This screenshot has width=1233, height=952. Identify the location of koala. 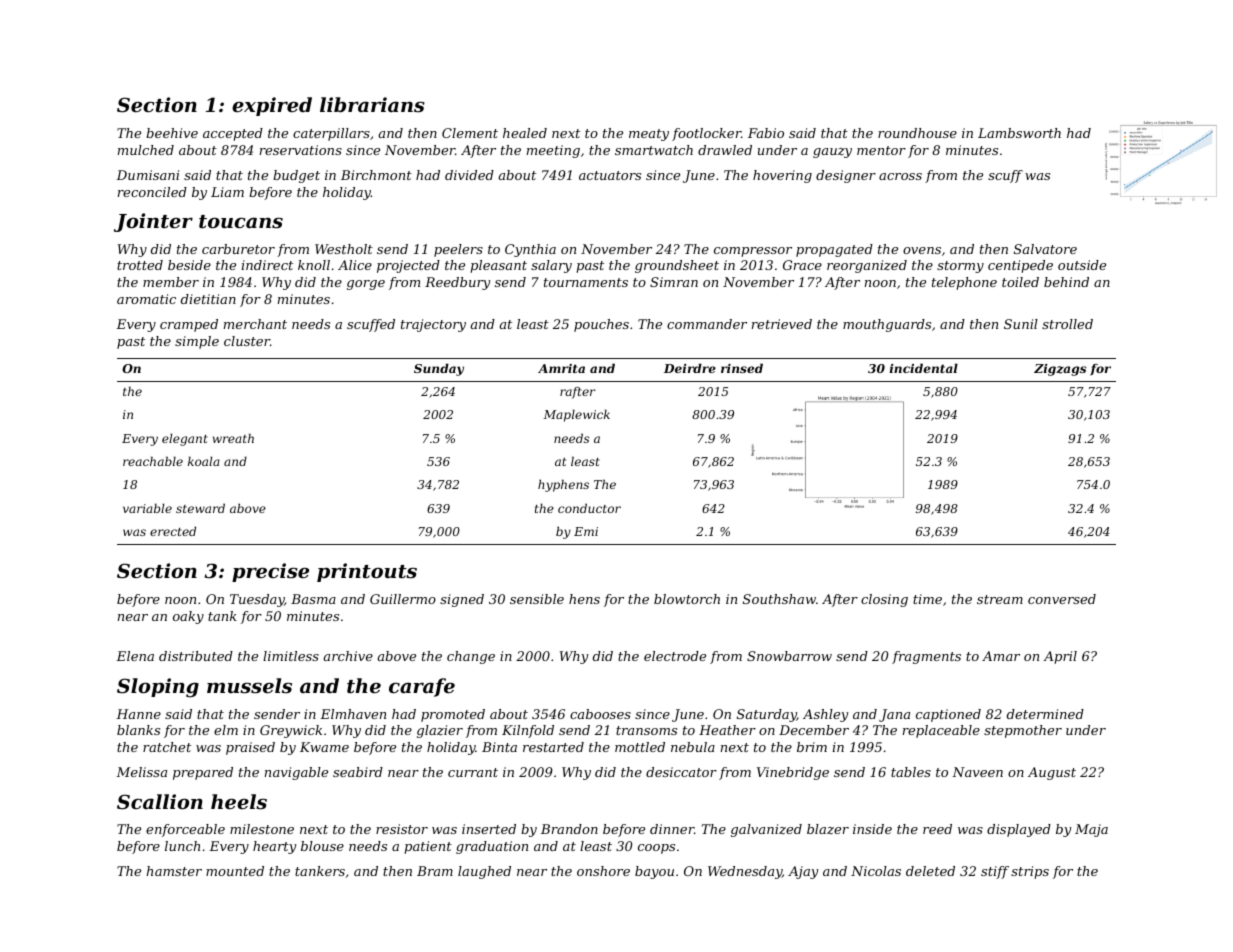
(204, 461).
